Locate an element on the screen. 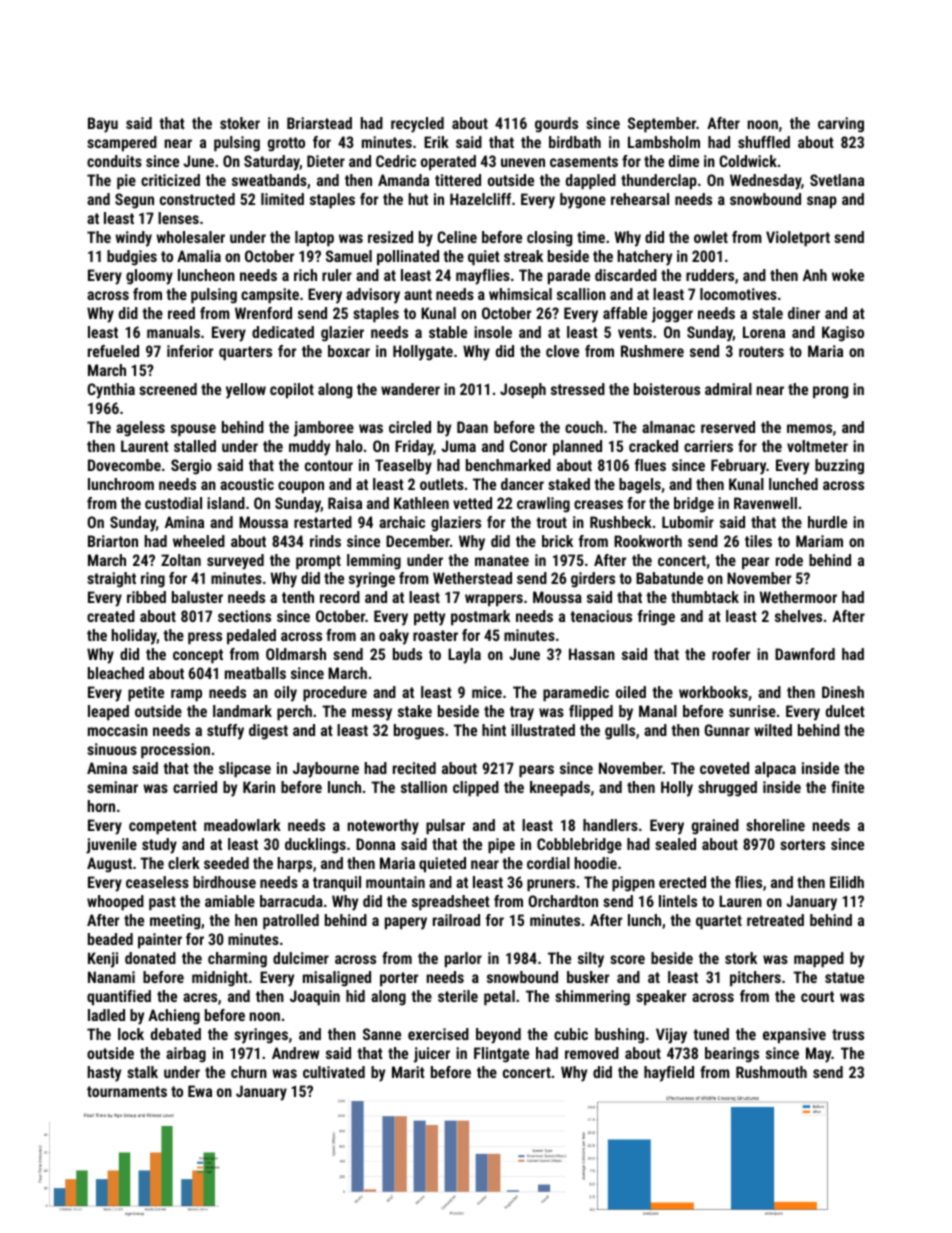  hasty is located at coordinates (104, 1074).
